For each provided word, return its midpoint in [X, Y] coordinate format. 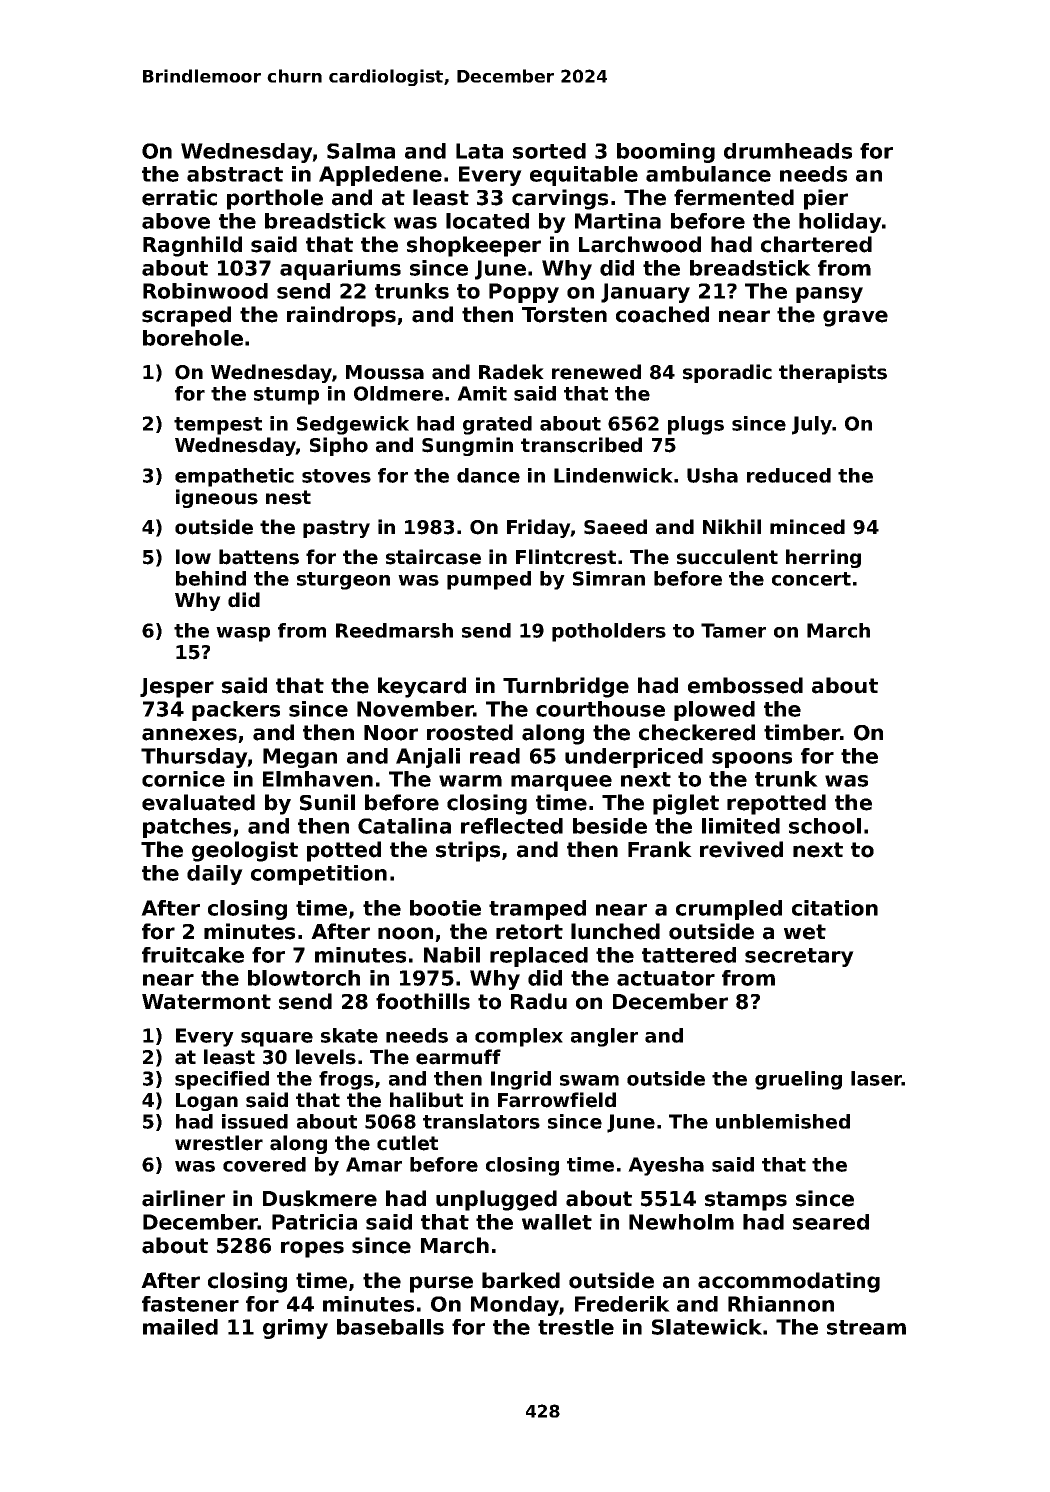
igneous [217, 498]
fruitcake [193, 955]
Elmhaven [318, 779]
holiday [840, 223]
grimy [295, 1329]
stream [866, 1327]
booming [666, 153]
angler [604, 1037]
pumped [489, 580]
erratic [179, 197]
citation [835, 908]
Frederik [622, 1304]
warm [470, 781]
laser [876, 1078]
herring [823, 558]
